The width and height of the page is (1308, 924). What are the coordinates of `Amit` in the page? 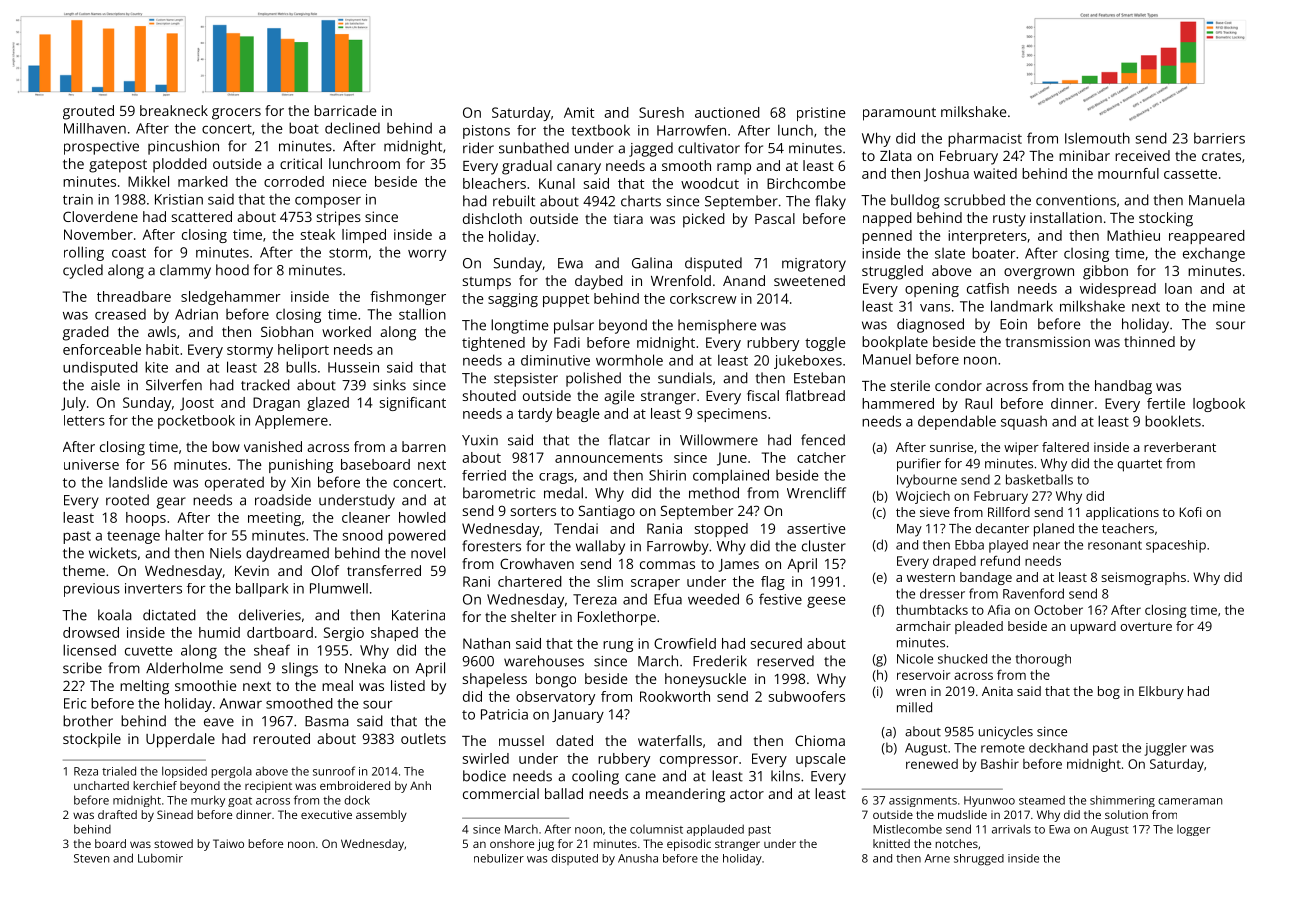 It's located at (579, 112).
